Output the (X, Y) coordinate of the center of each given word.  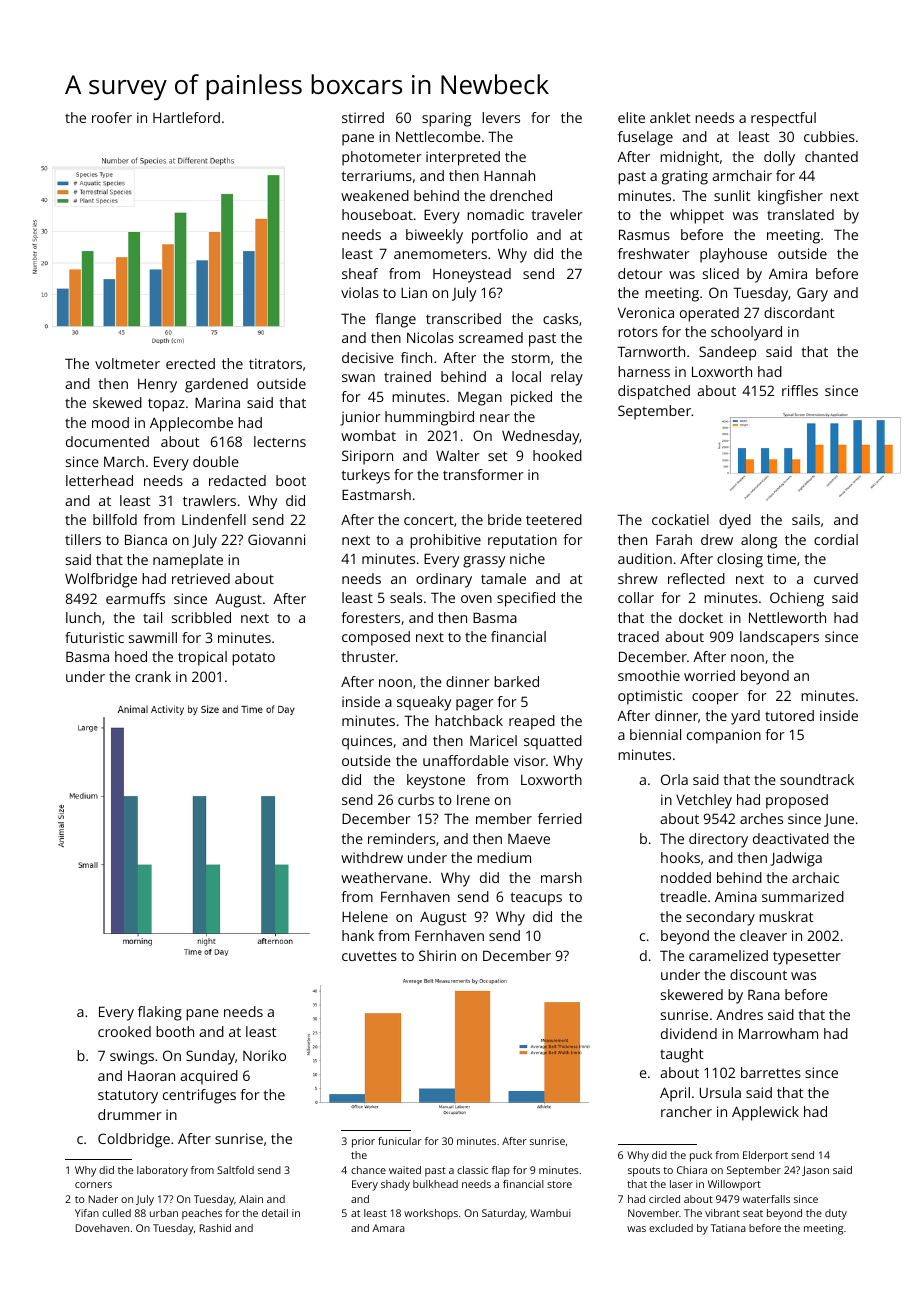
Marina (217, 402)
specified (526, 599)
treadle (683, 896)
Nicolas (430, 337)
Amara (388, 1228)
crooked (124, 1031)
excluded (671, 1228)
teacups (536, 899)
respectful (783, 119)
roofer (112, 117)
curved (836, 578)
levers (501, 117)
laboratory (162, 1171)
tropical (202, 658)
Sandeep (727, 353)
